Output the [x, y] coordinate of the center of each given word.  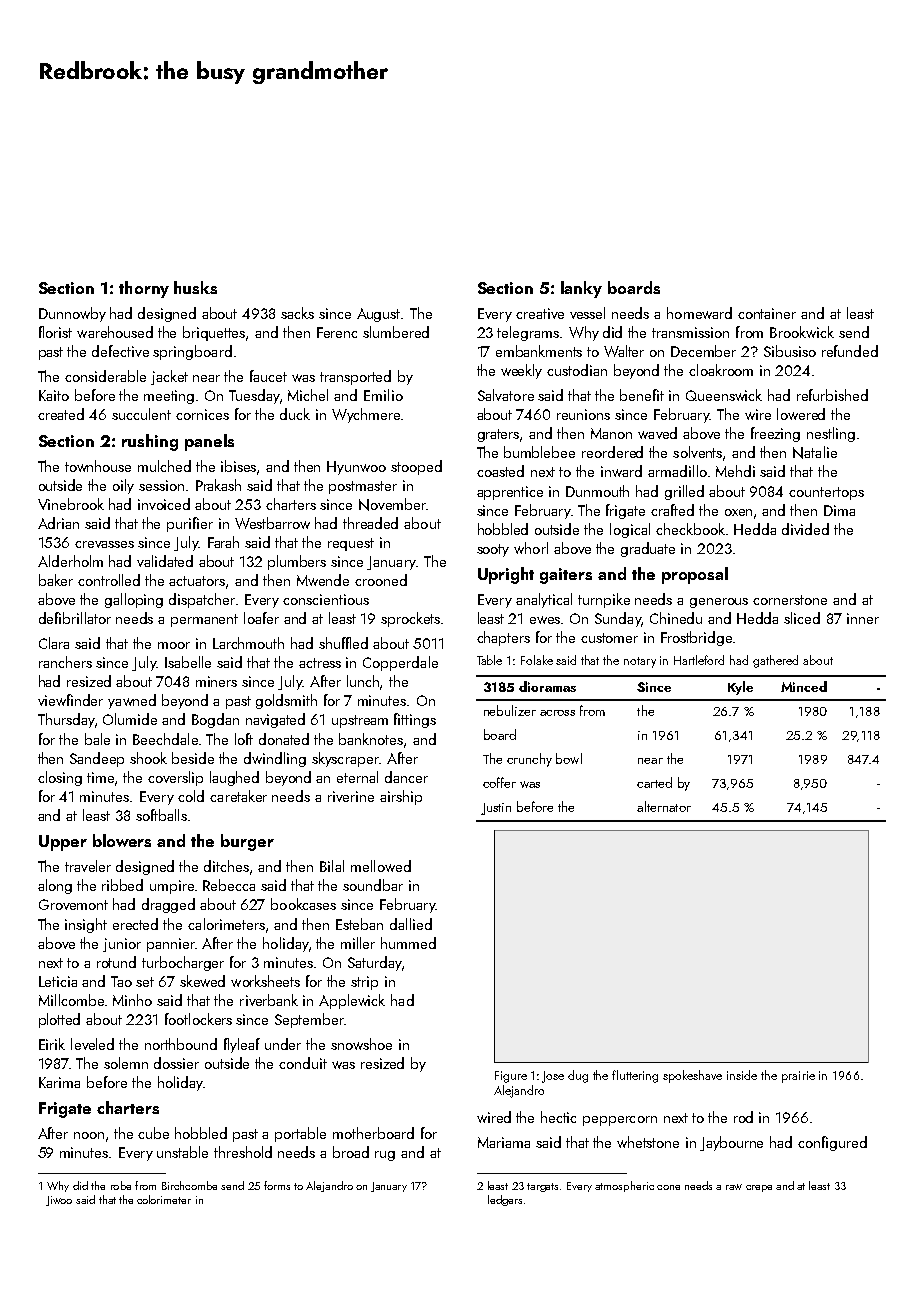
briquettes [214, 333]
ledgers [505, 1200]
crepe [759, 1188]
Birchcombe [189, 1185]
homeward [699, 313]
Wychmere [366, 415]
